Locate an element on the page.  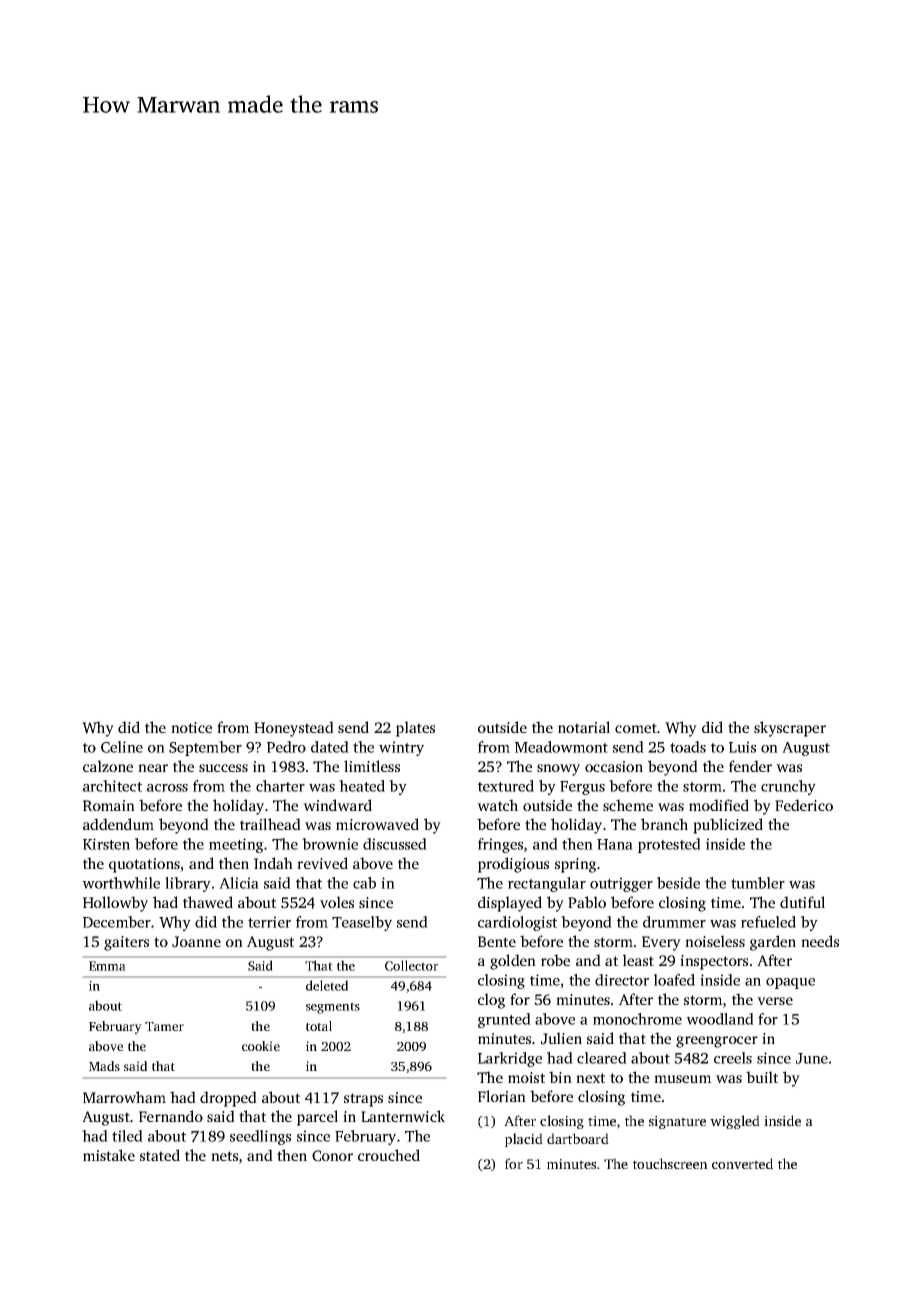
heated is located at coordinates (362, 786).
